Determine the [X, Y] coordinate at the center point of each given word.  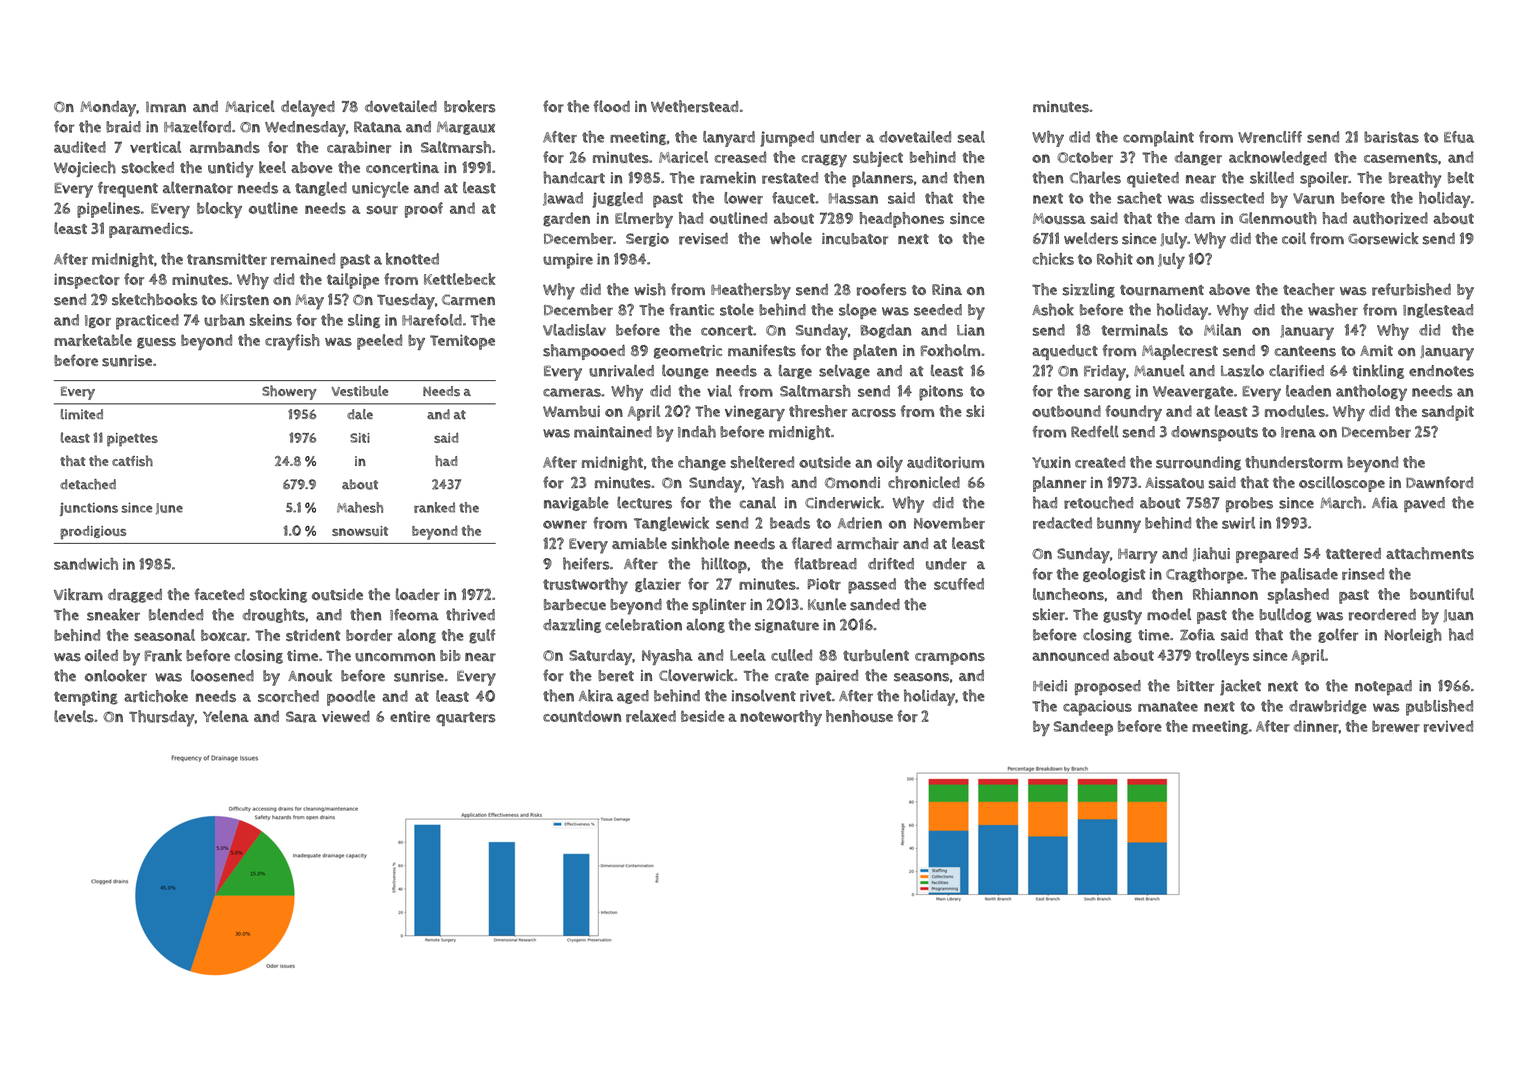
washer [1333, 309]
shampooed [584, 352]
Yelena [226, 716]
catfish [132, 461]
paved [1424, 504]
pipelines [108, 210]
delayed [308, 108]
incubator [855, 239]
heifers [586, 563]
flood [611, 106]
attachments [1430, 553]
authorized [1390, 218]
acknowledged [1278, 158]
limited [82, 414]
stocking [278, 595]
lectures [644, 502]
